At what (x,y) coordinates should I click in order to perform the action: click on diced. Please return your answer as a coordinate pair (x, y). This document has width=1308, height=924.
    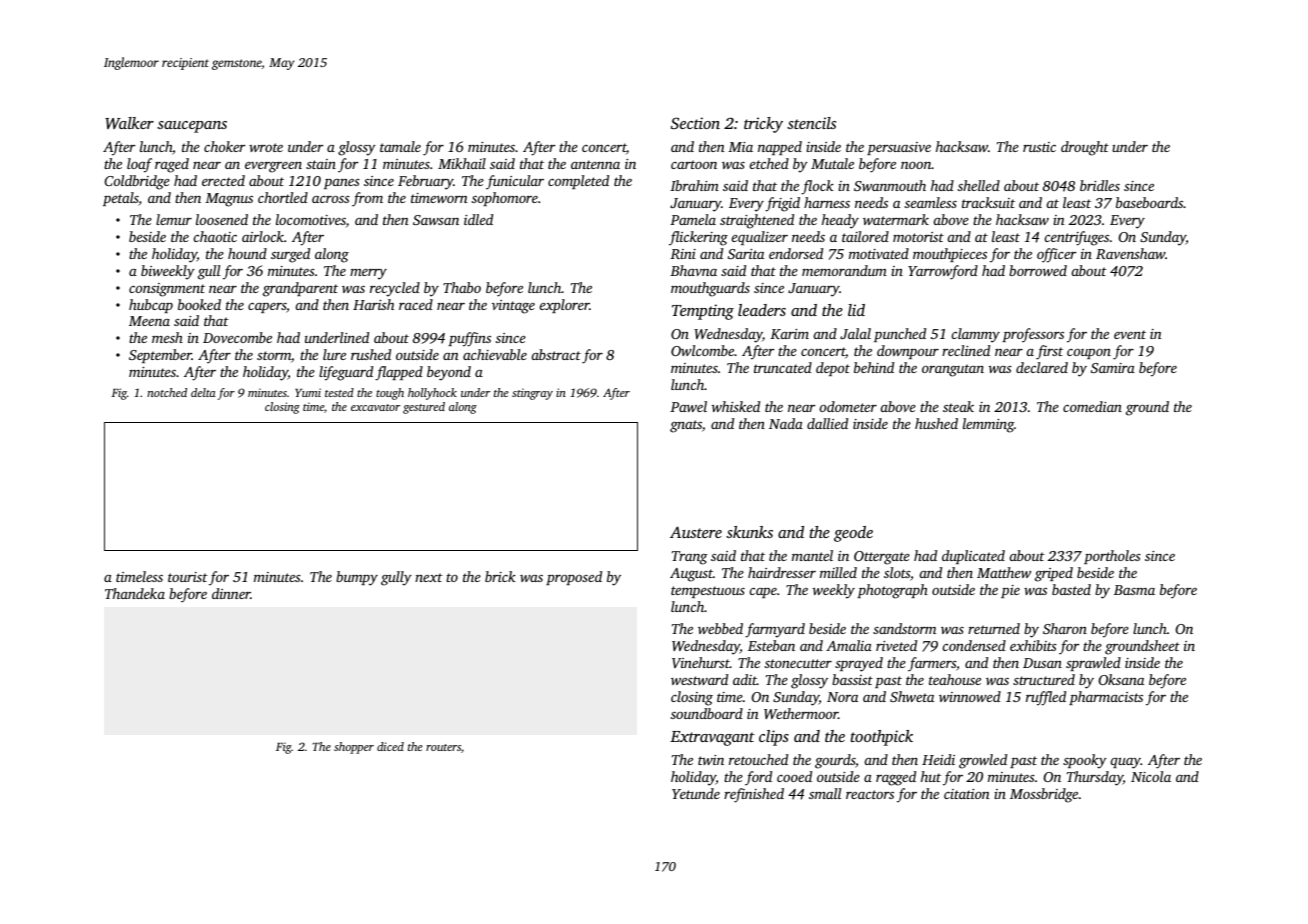
    Looking at the image, I should click on (390, 746).
